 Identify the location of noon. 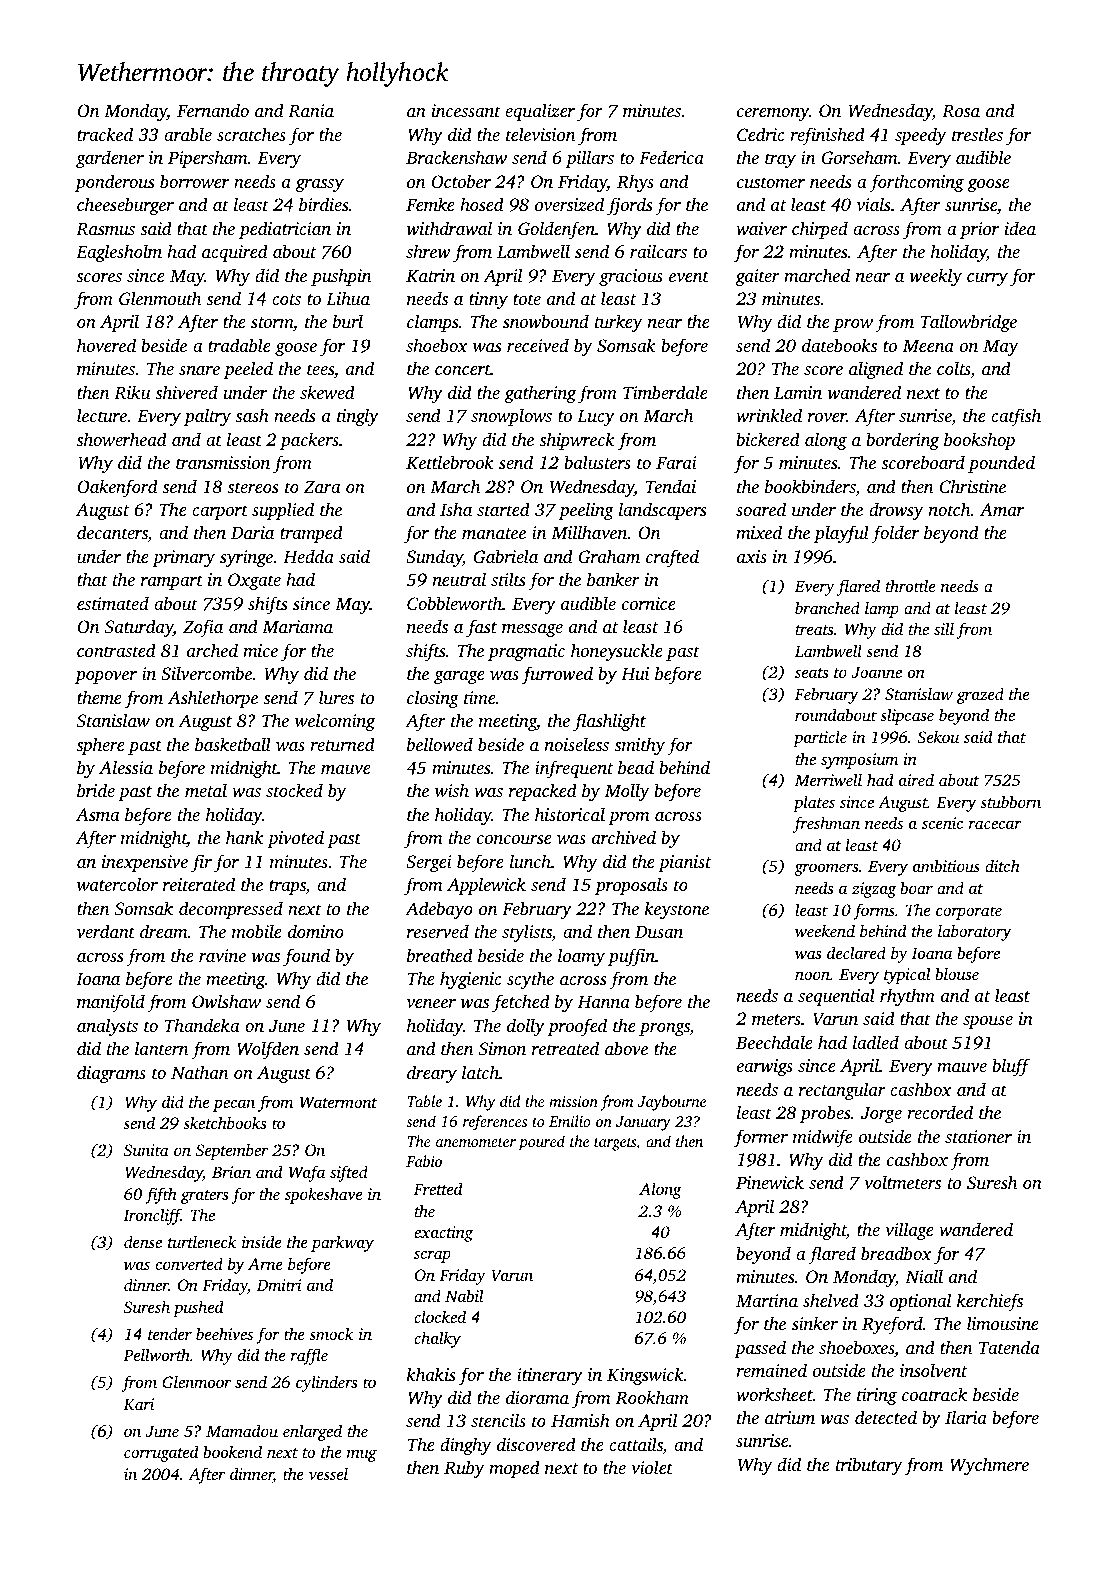
(812, 975).
